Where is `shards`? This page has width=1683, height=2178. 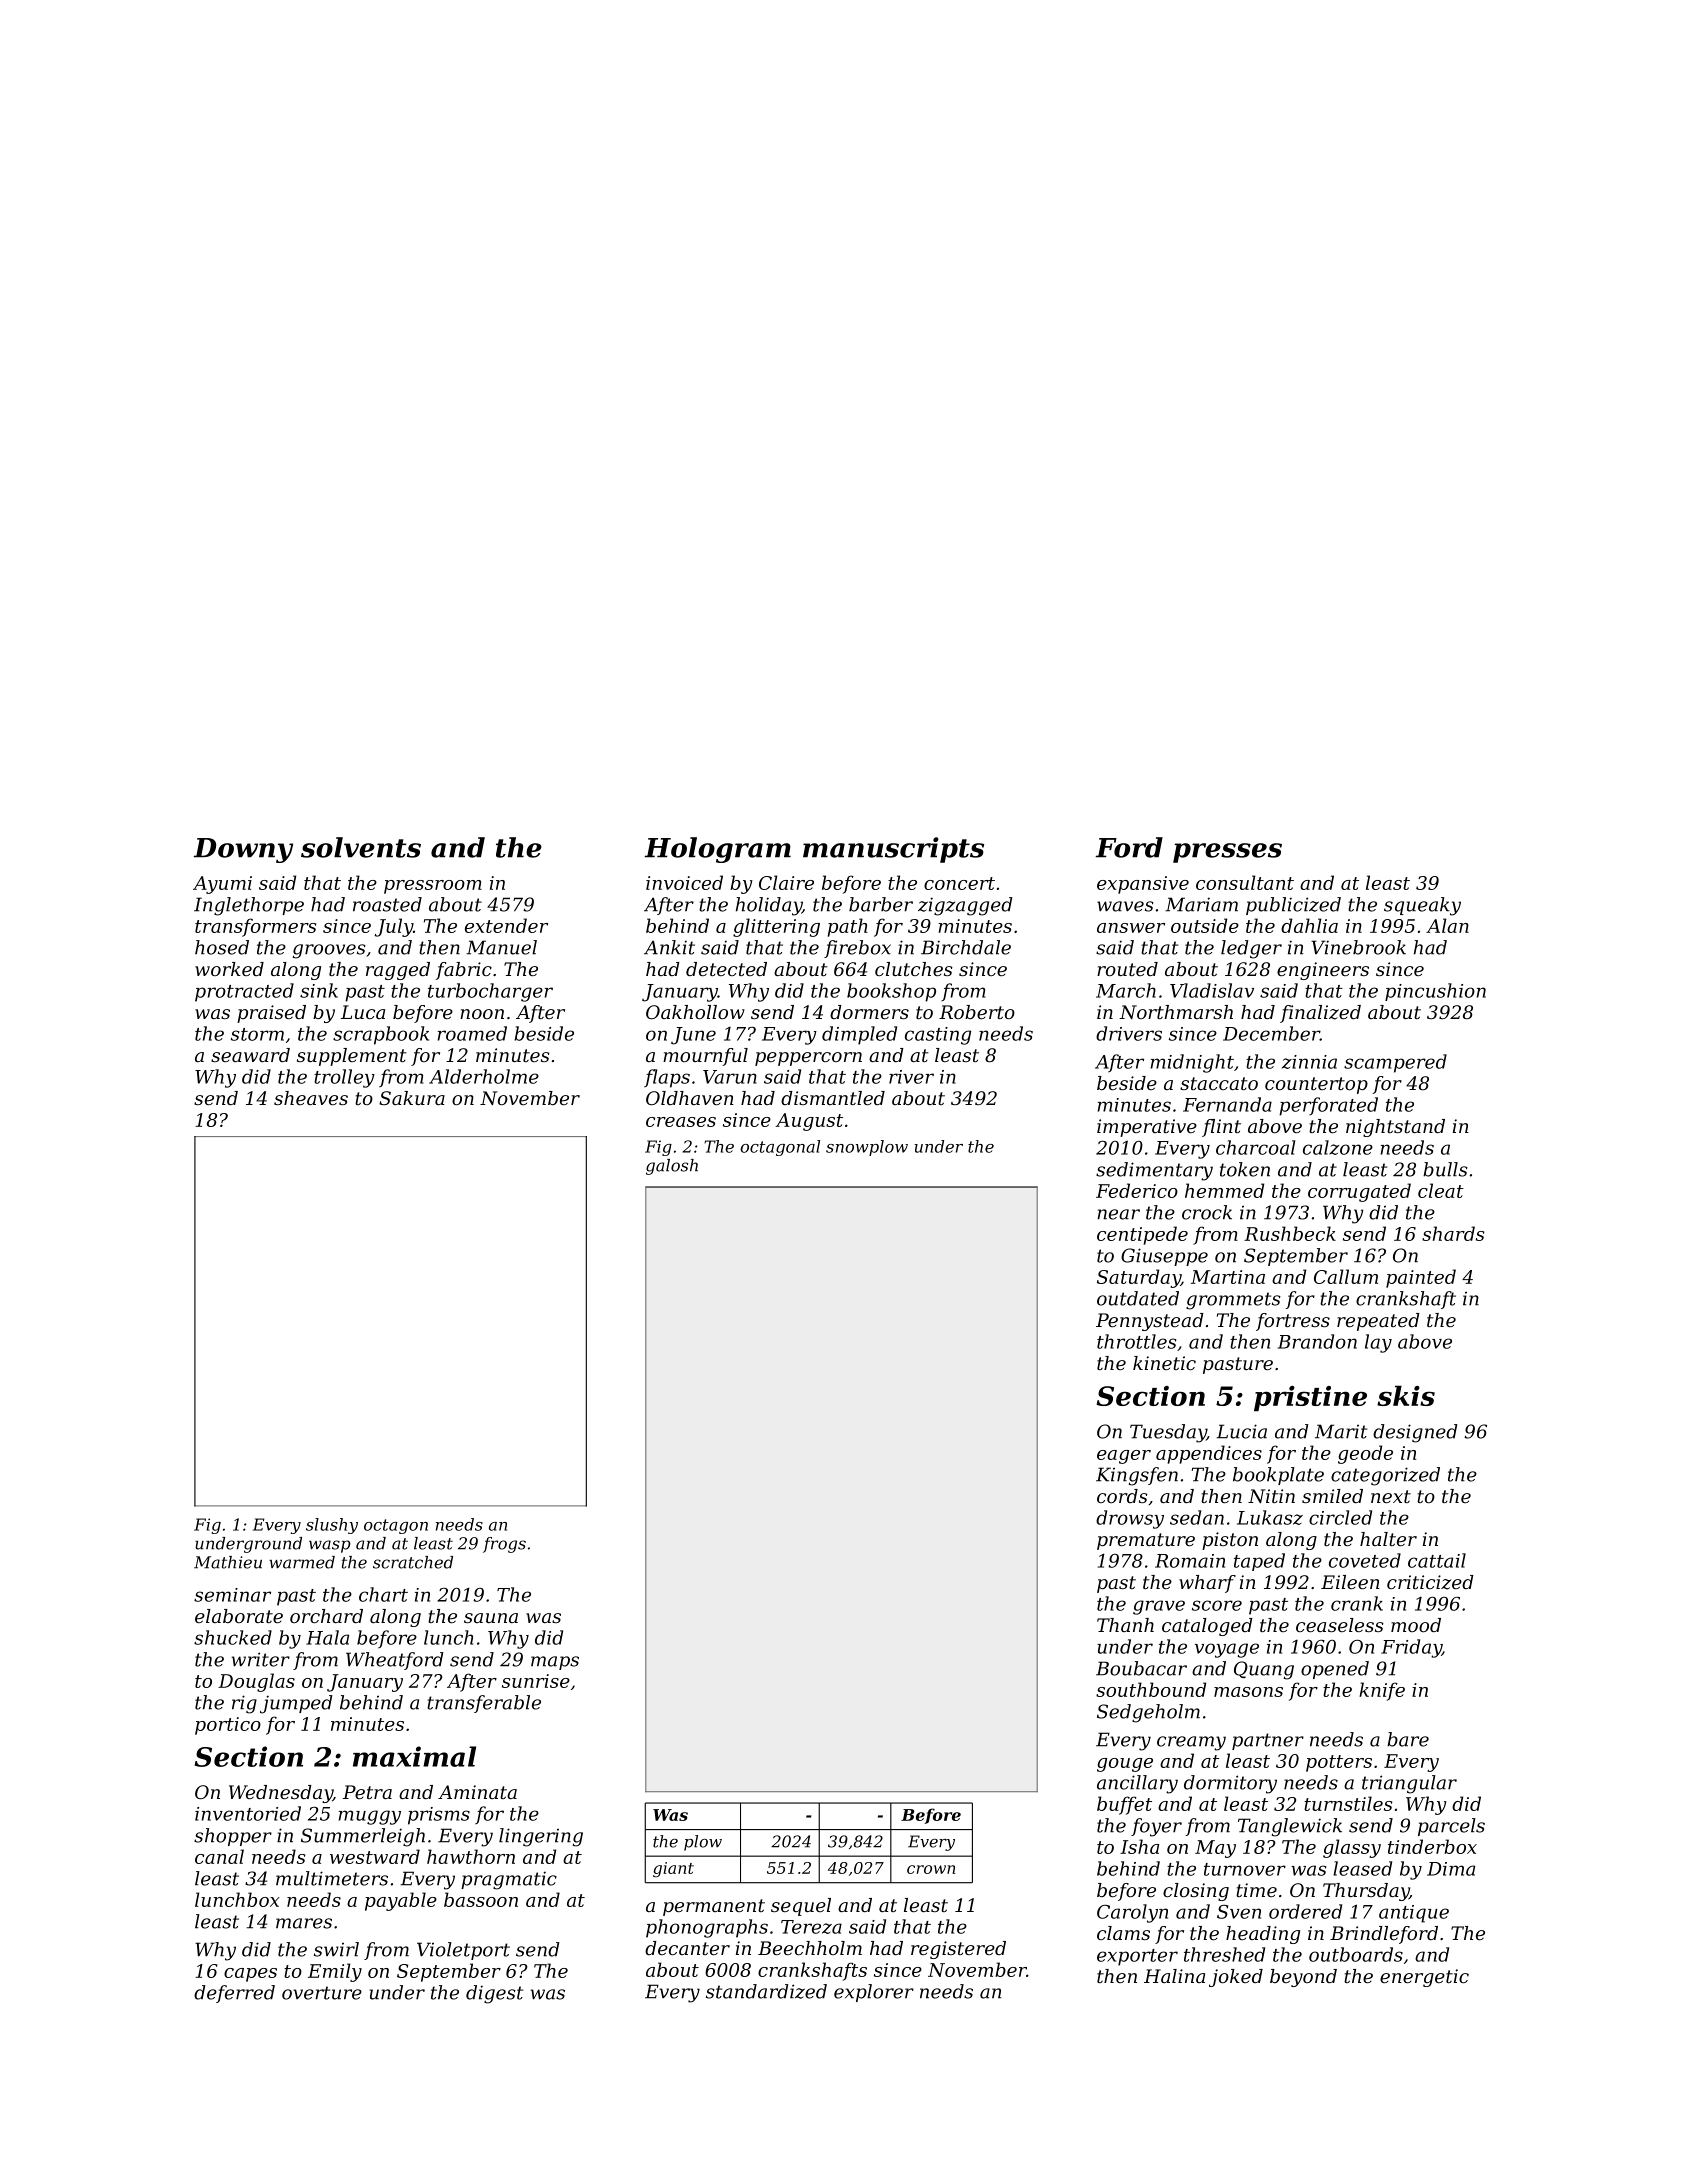 shards is located at coordinates (1453, 1233).
